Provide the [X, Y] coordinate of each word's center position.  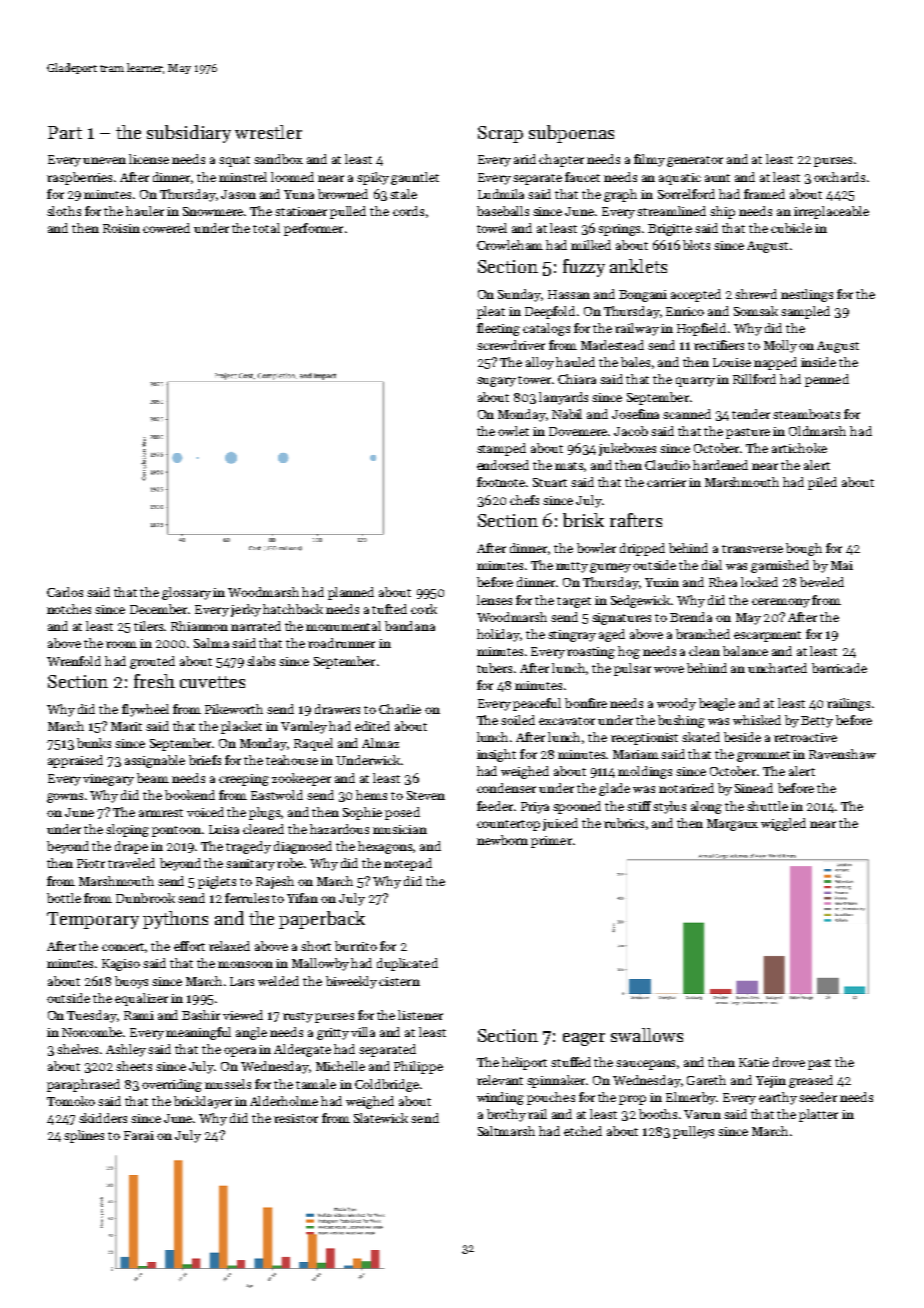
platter [818, 1115]
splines [84, 1136]
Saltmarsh [506, 1131]
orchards [839, 177]
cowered [166, 228]
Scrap [500, 134]
